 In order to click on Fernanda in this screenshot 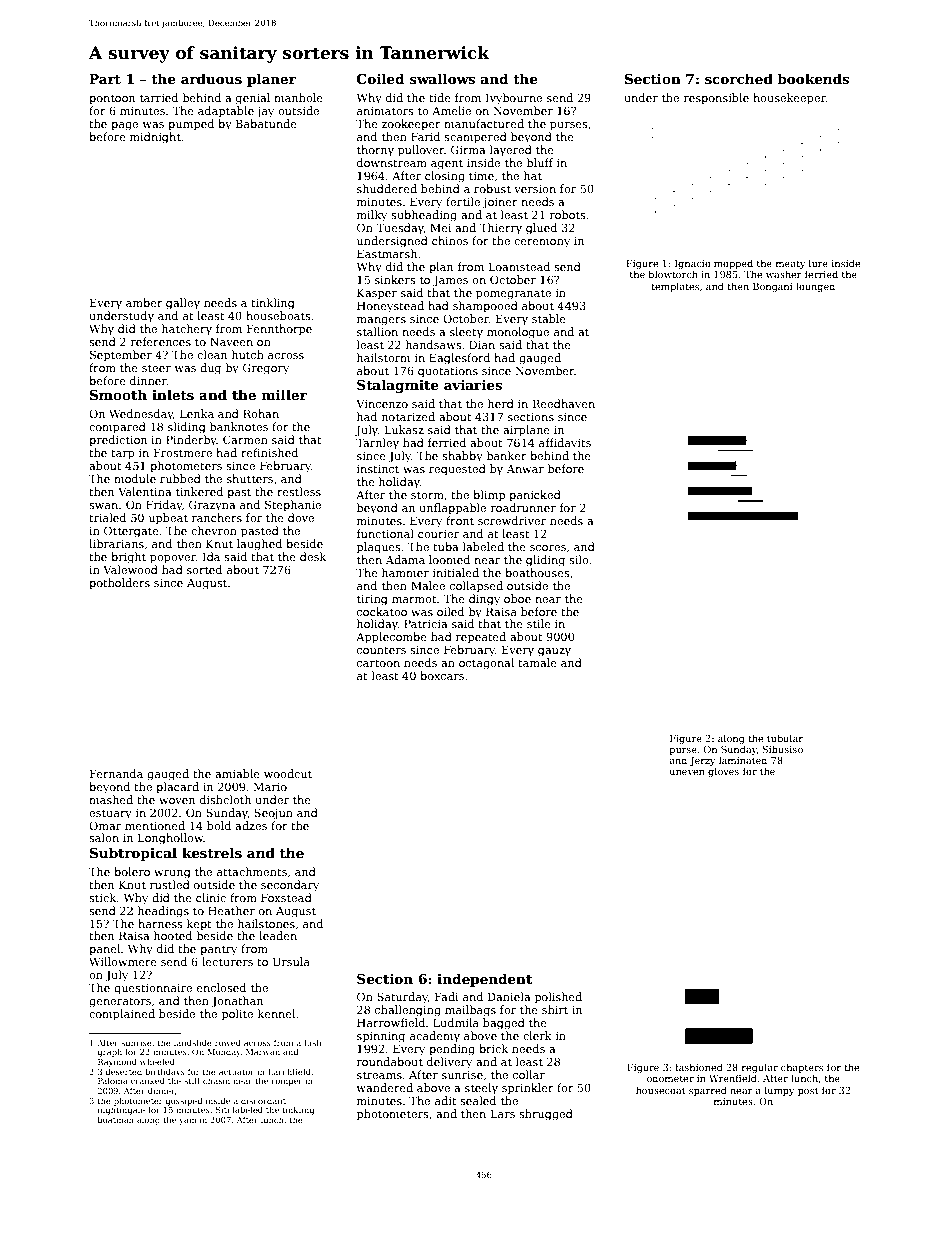, I will do `click(116, 773)`.
